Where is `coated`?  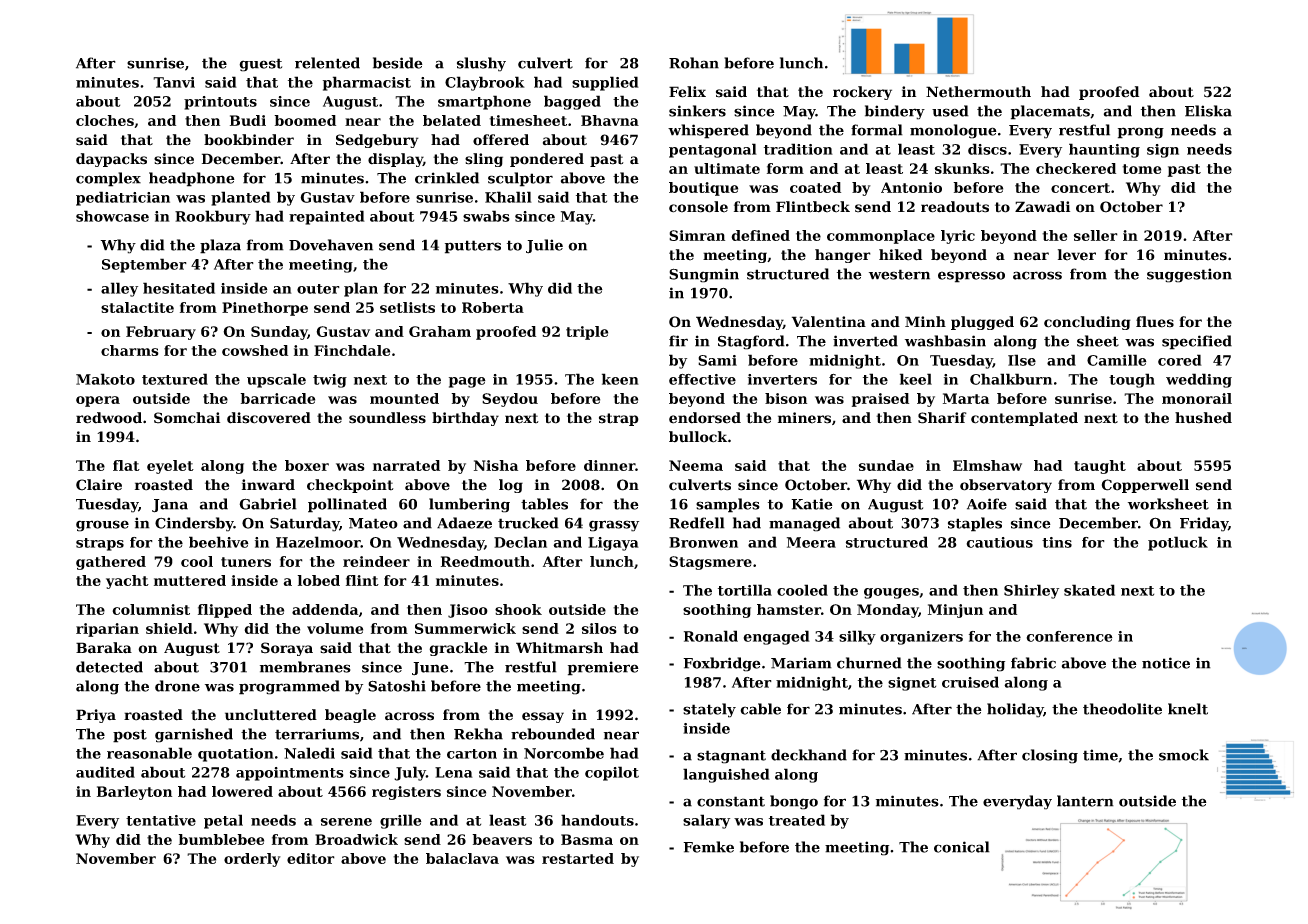
coated is located at coordinates (815, 187).
